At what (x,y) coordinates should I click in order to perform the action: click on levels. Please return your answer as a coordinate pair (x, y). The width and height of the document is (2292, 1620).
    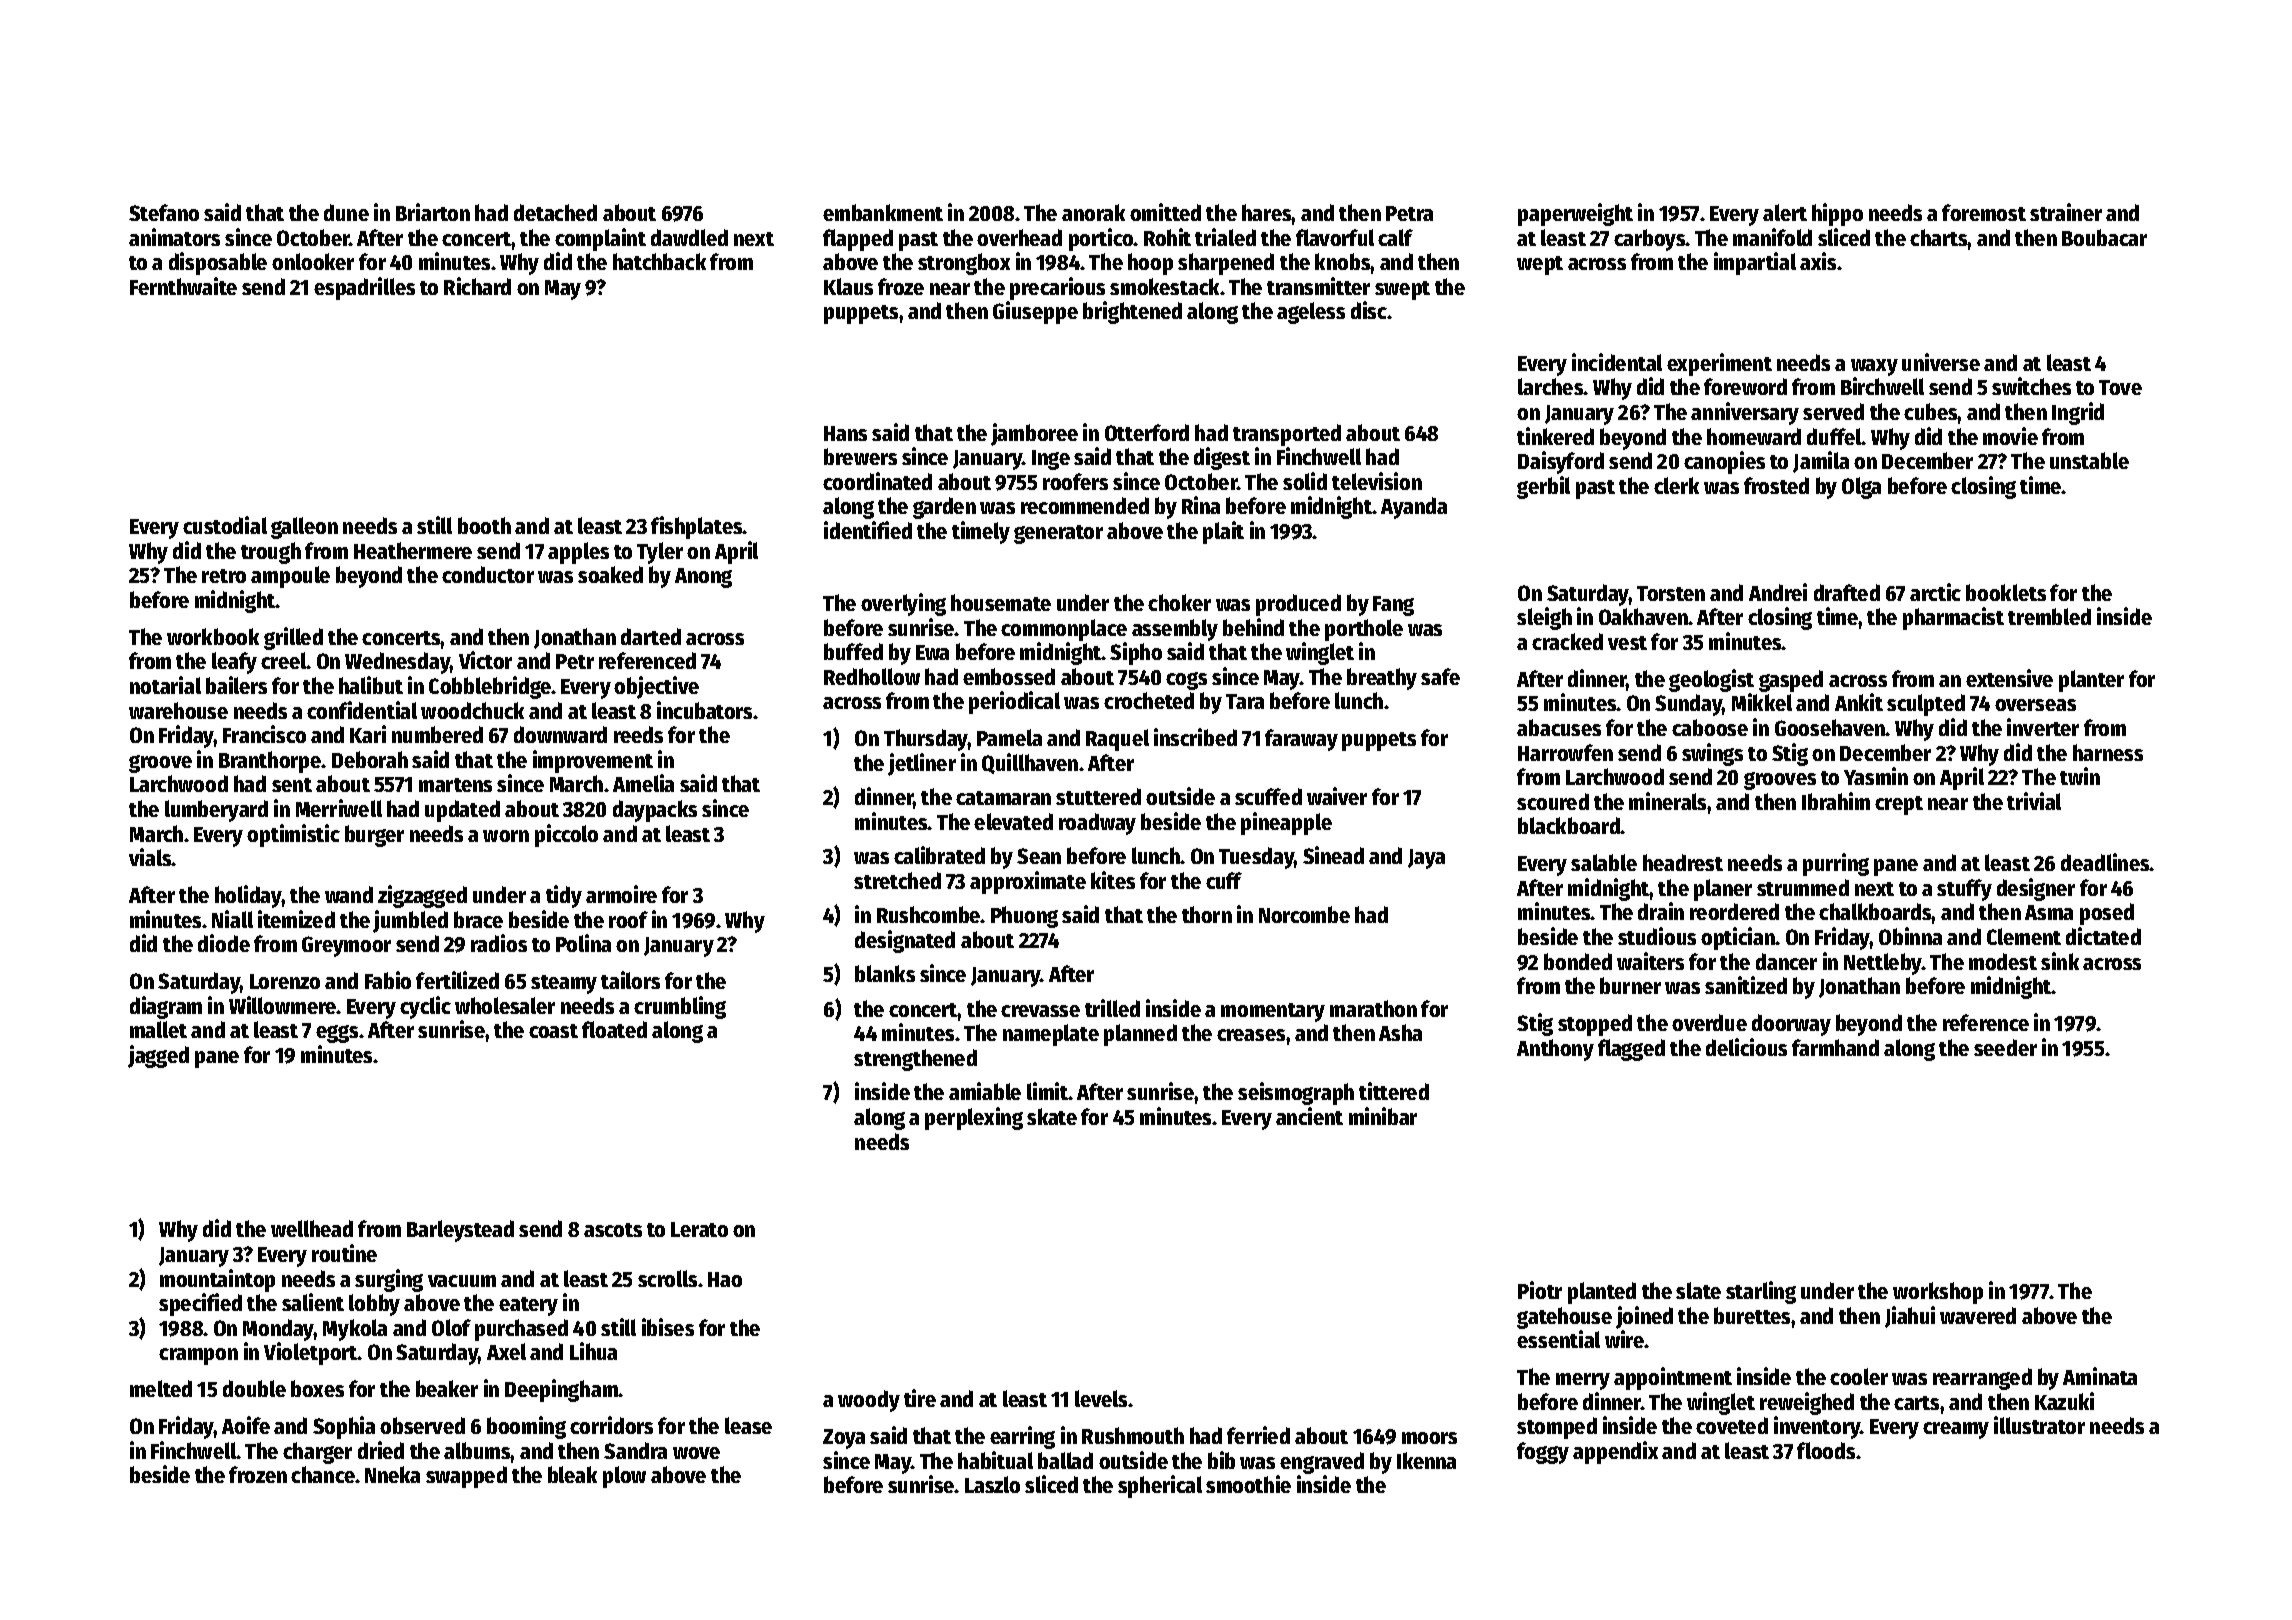
    Looking at the image, I should click on (1101, 1398).
